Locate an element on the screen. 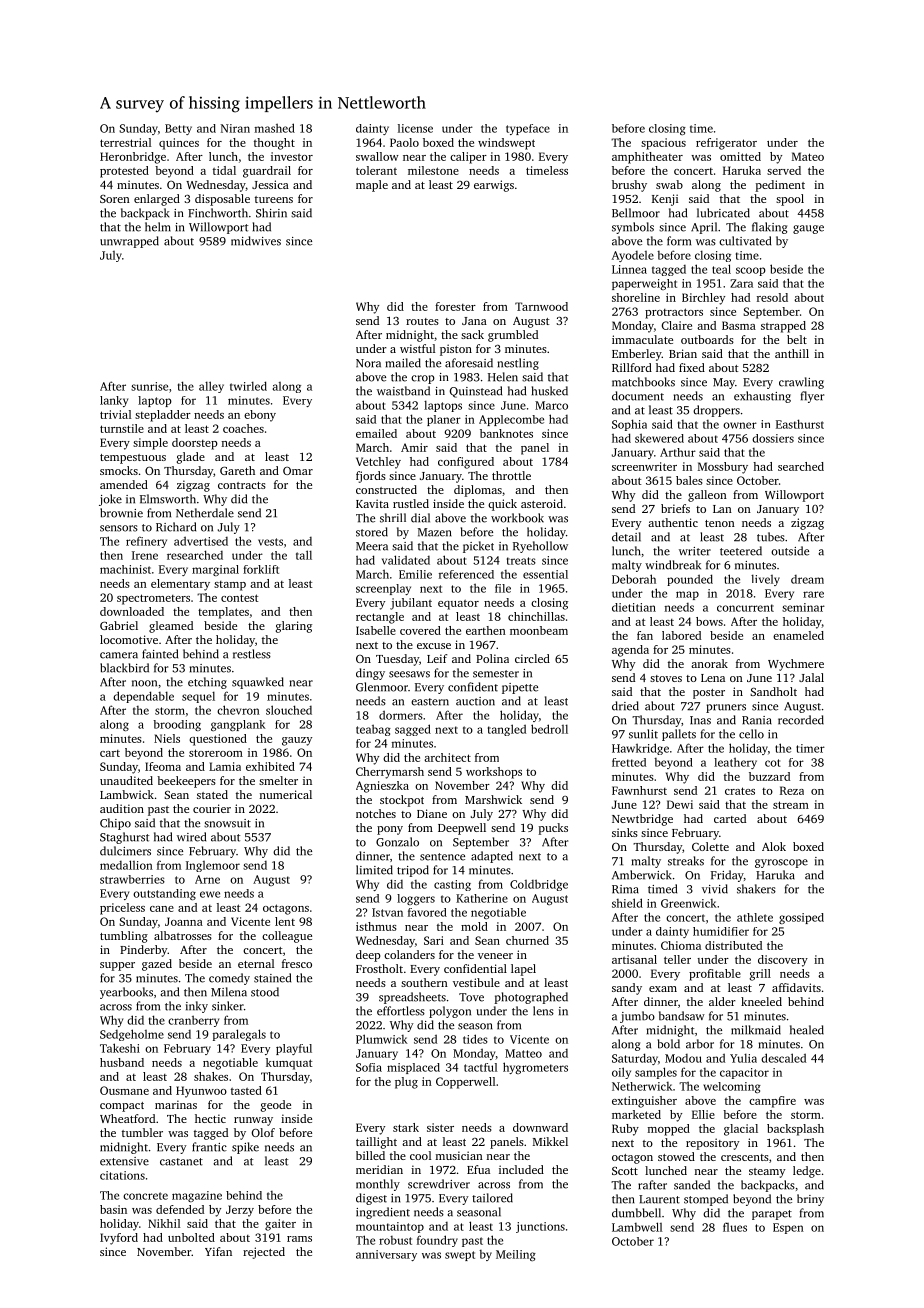 The image size is (924, 1308). license is located at coordinates (415, 128).
